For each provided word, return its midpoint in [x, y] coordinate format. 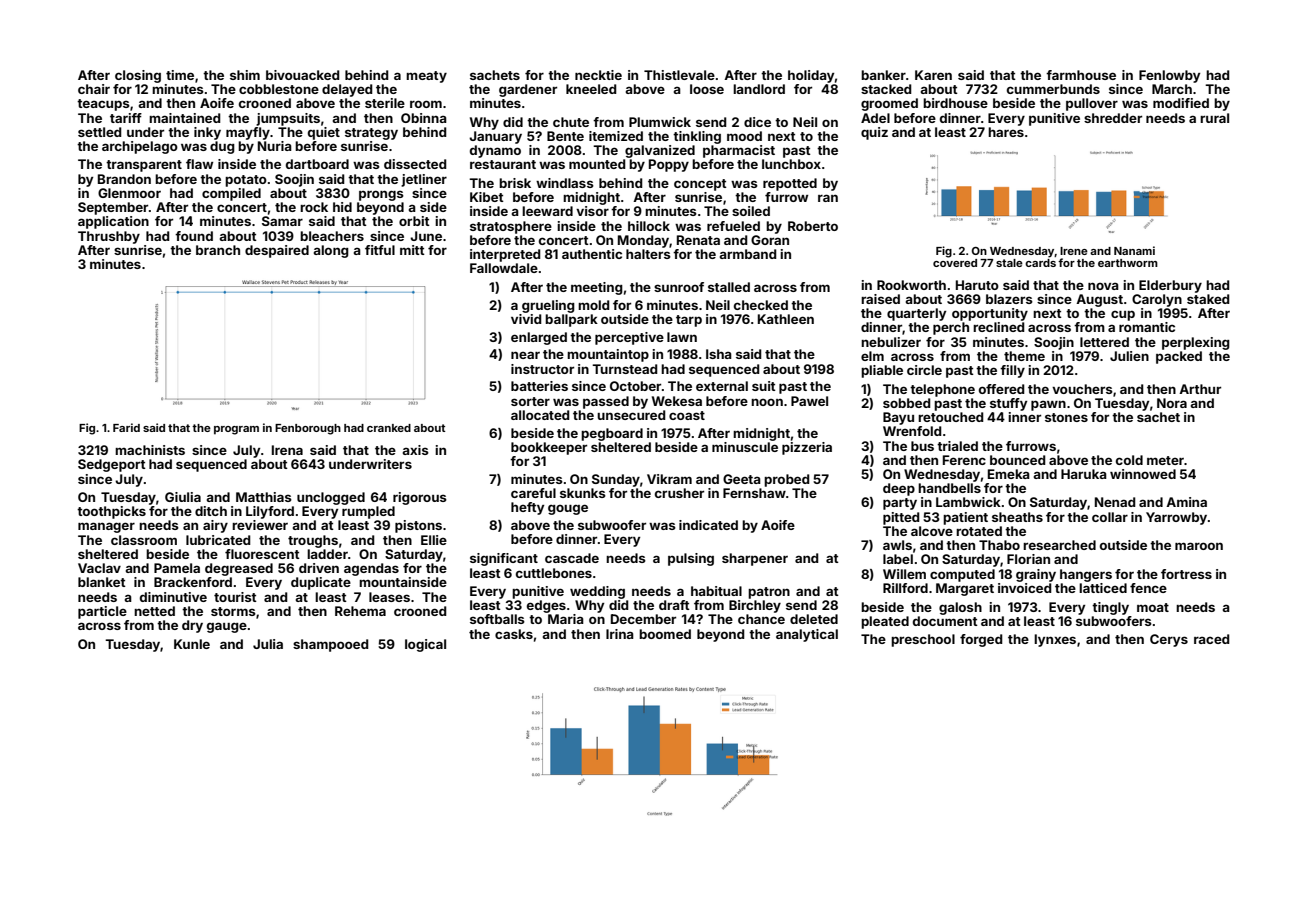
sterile [385, 103]
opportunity [990, 314]
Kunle [192, 644]
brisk [515, 183]
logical [425, 645]
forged [981, 640]
